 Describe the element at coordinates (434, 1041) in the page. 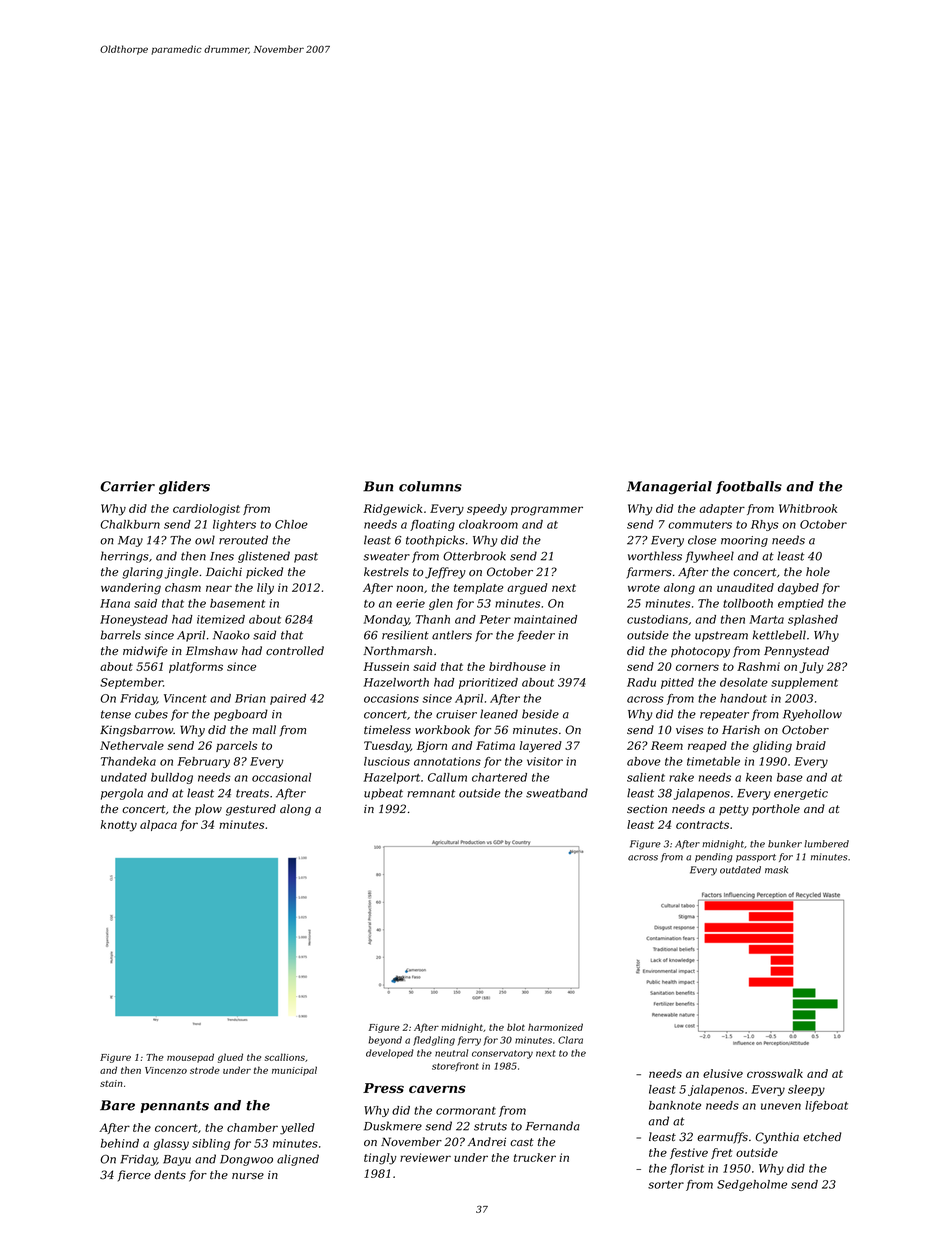

I see `fledgling` at that location.
